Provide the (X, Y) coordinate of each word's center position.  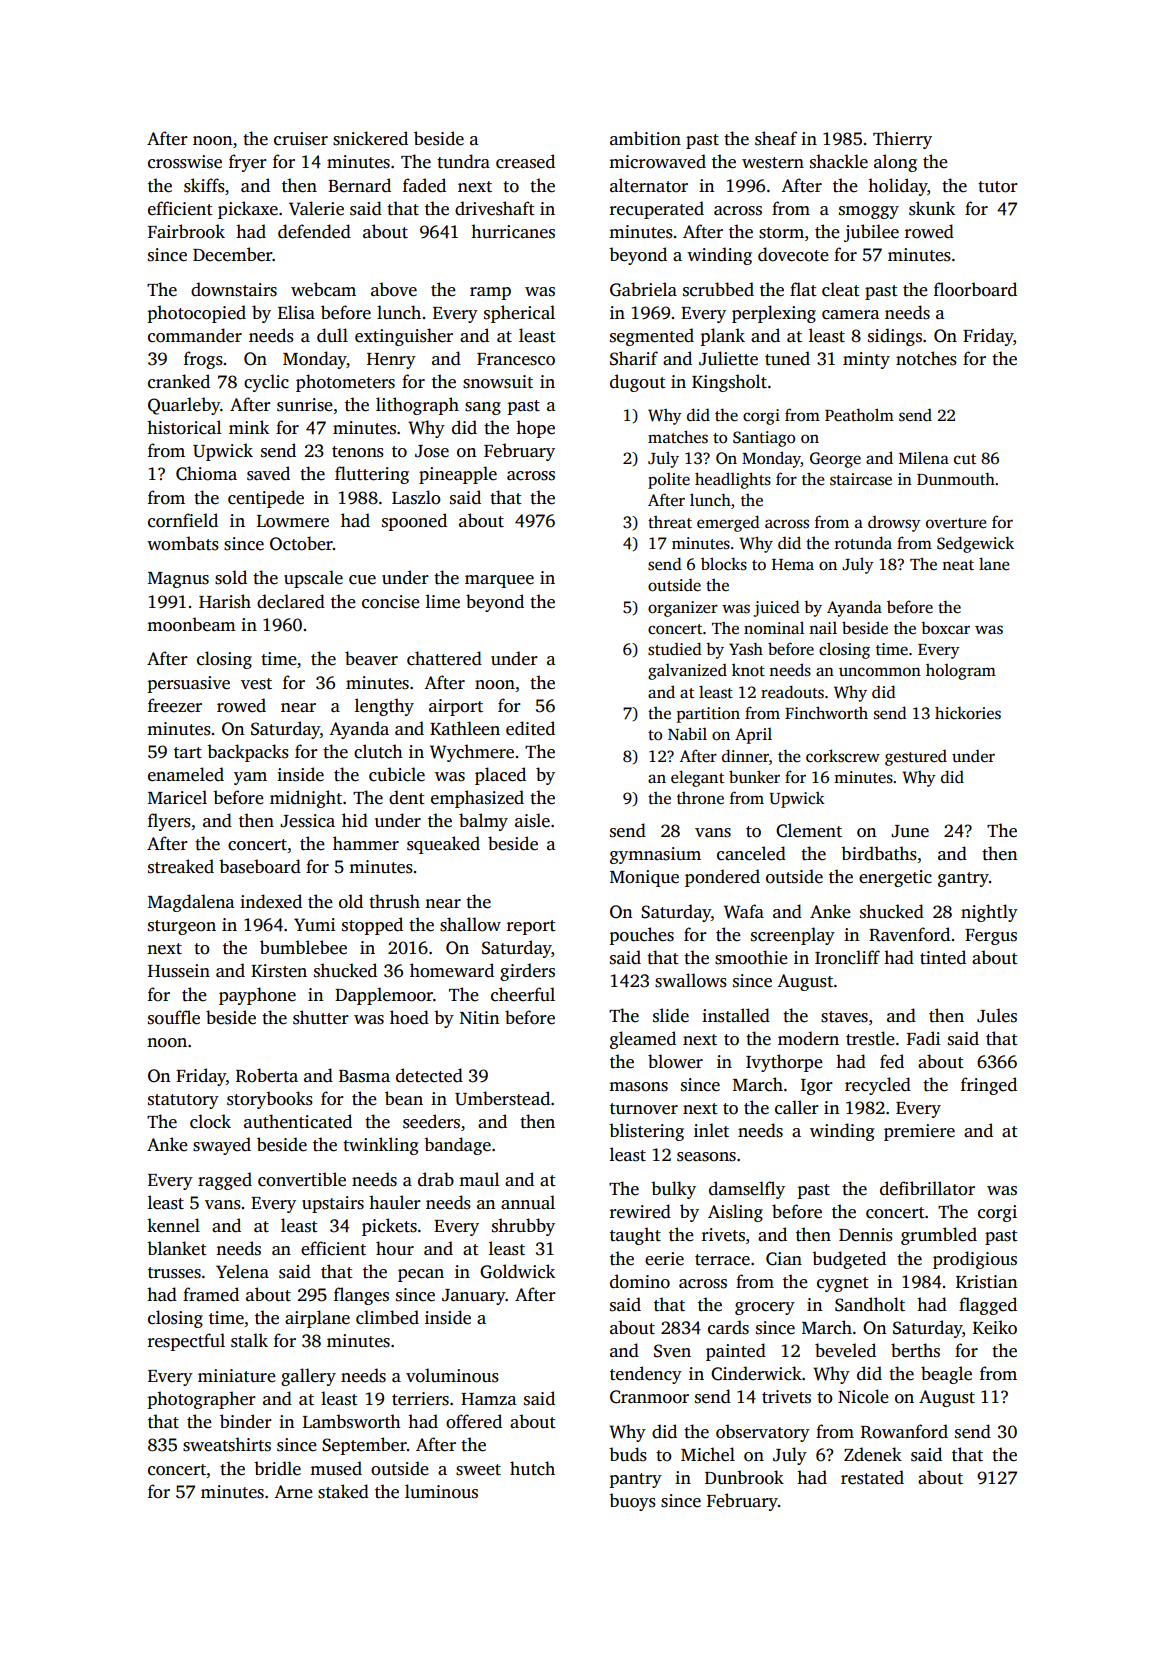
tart (188, 753)
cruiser (301, 139)
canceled (751, 853)
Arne (293, 1492)
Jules (997, 1015)
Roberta (267, 1075)
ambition (645, 138)
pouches (641, 936)
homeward (452, 970)
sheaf (776, 138)
